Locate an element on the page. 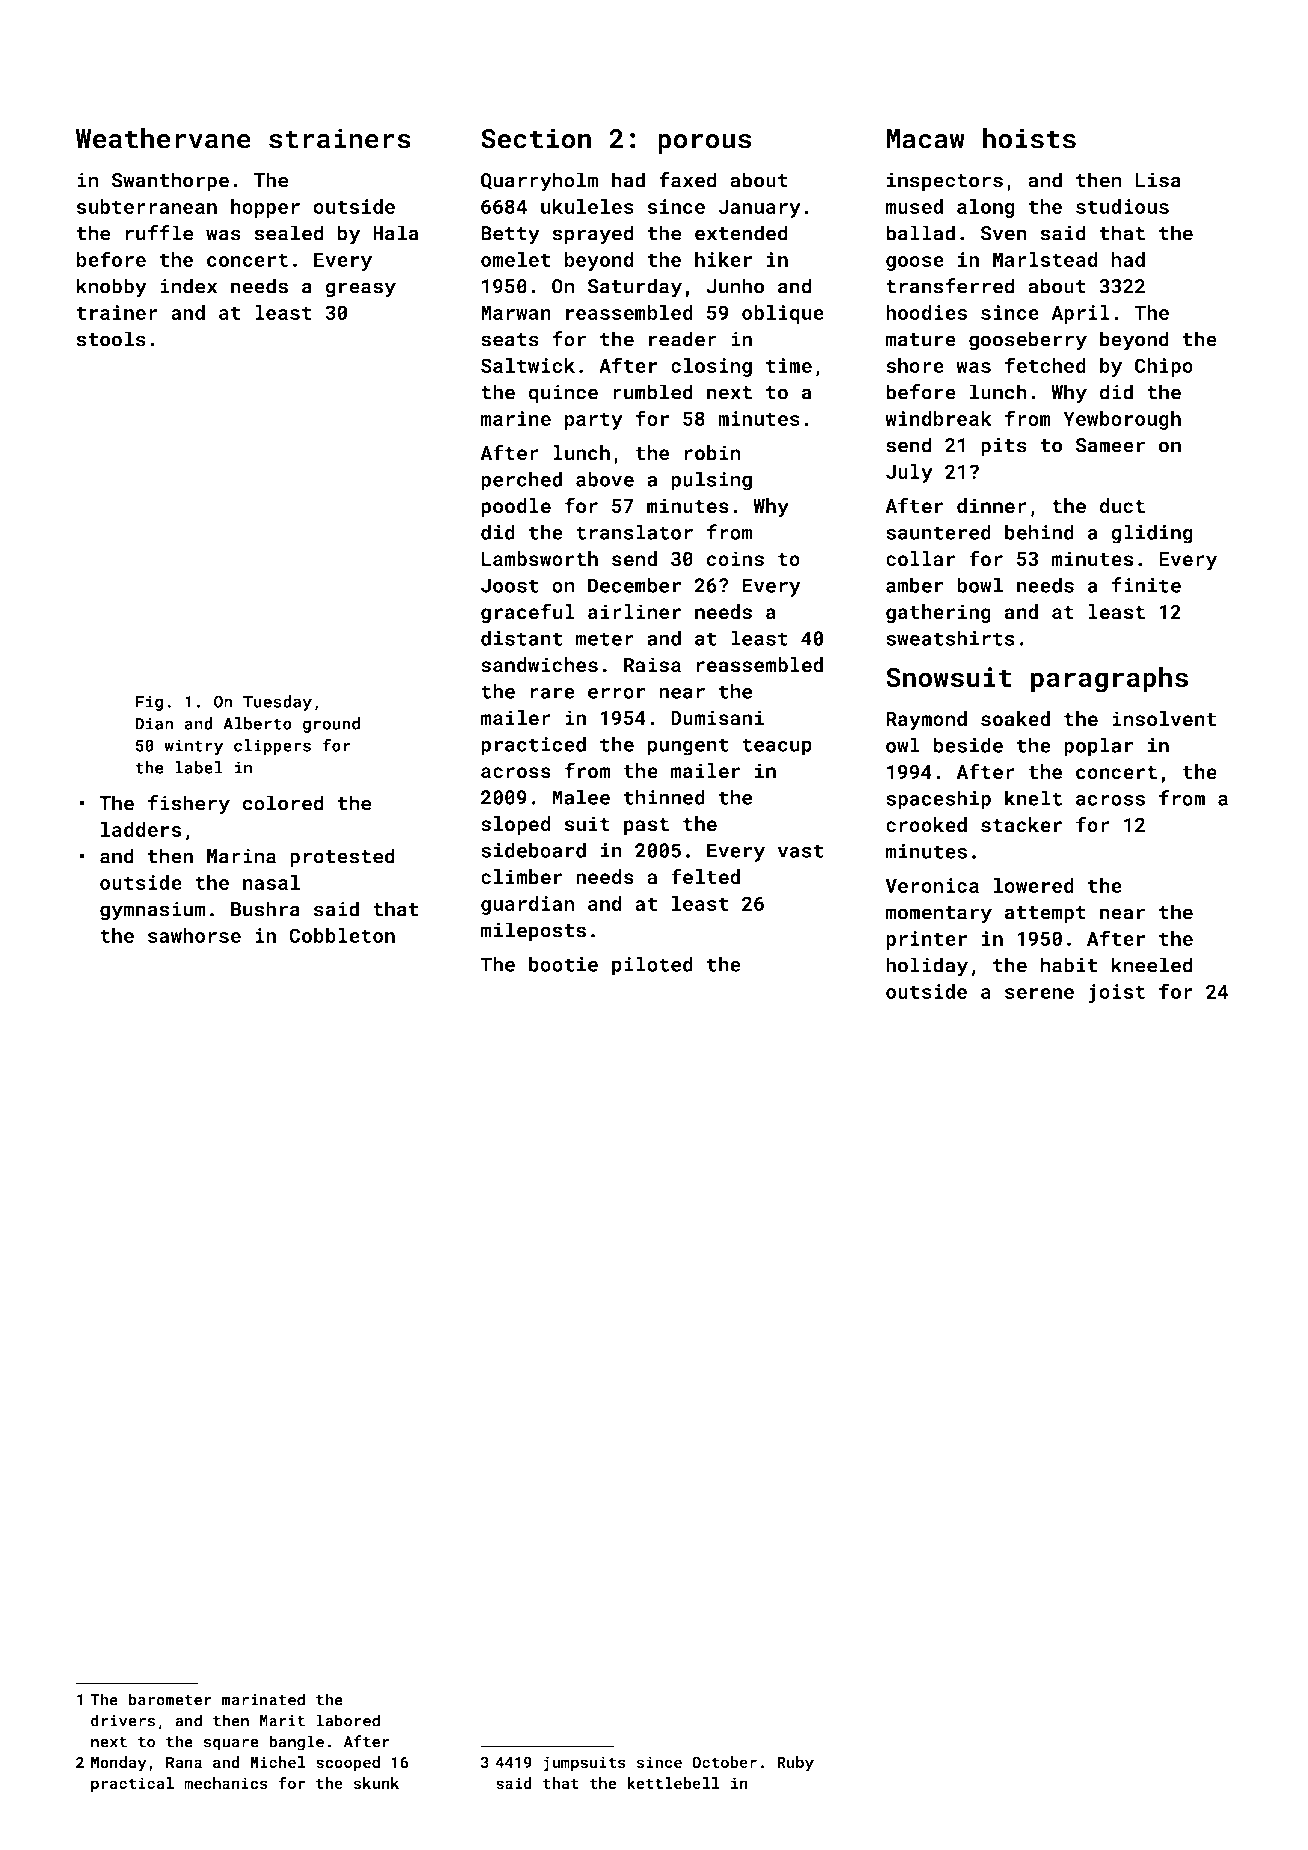 The height and width of the document is (1850, 1308). Section is located at coordinates (536, 138).
